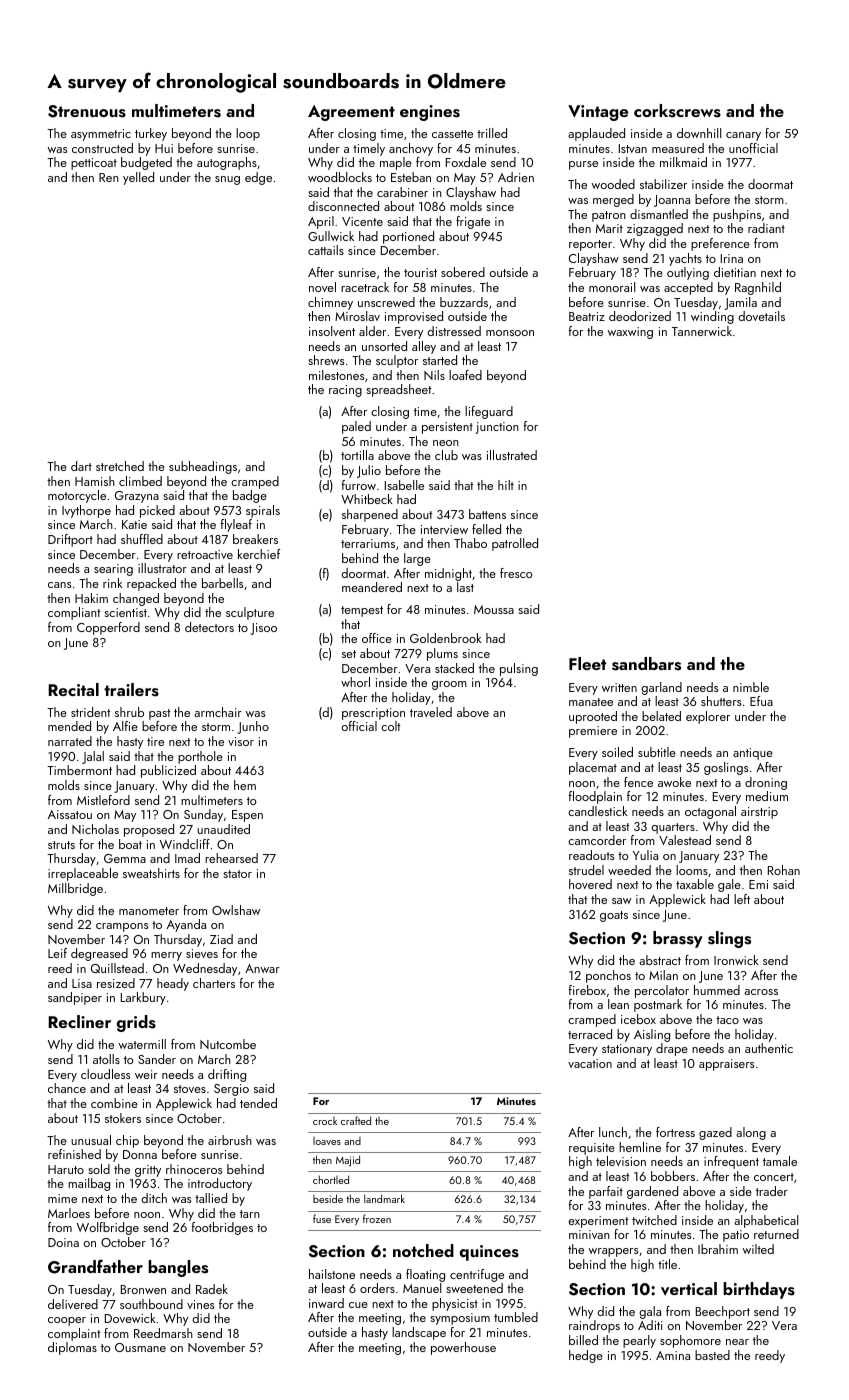 This image has height=1400, width=849. What do you see at coordinates (138, 178) in the image?
I see `yelled` at bounding box center [138, 178].
